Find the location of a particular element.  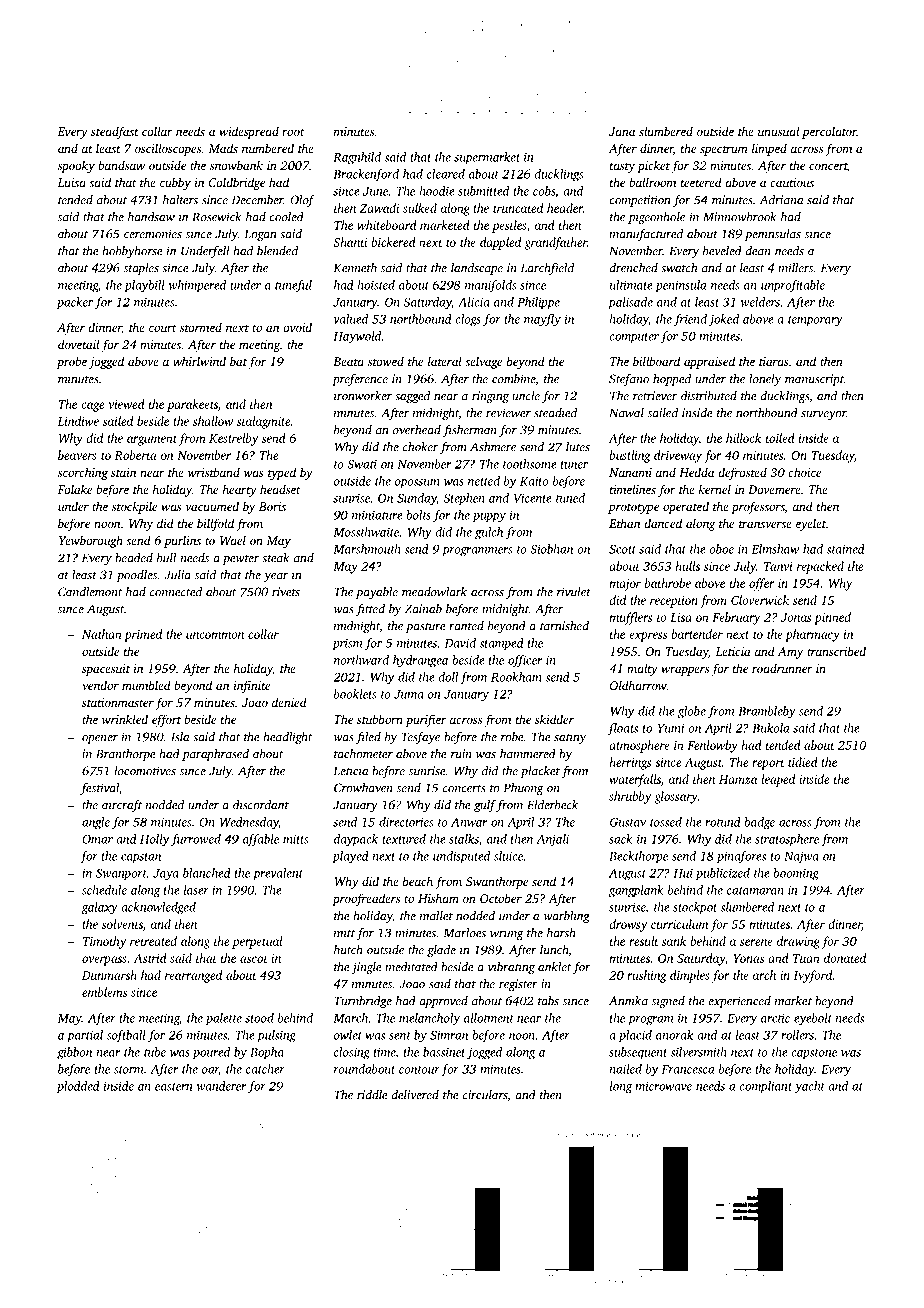

Mossthwaite is located at coordinates (366, 532).
